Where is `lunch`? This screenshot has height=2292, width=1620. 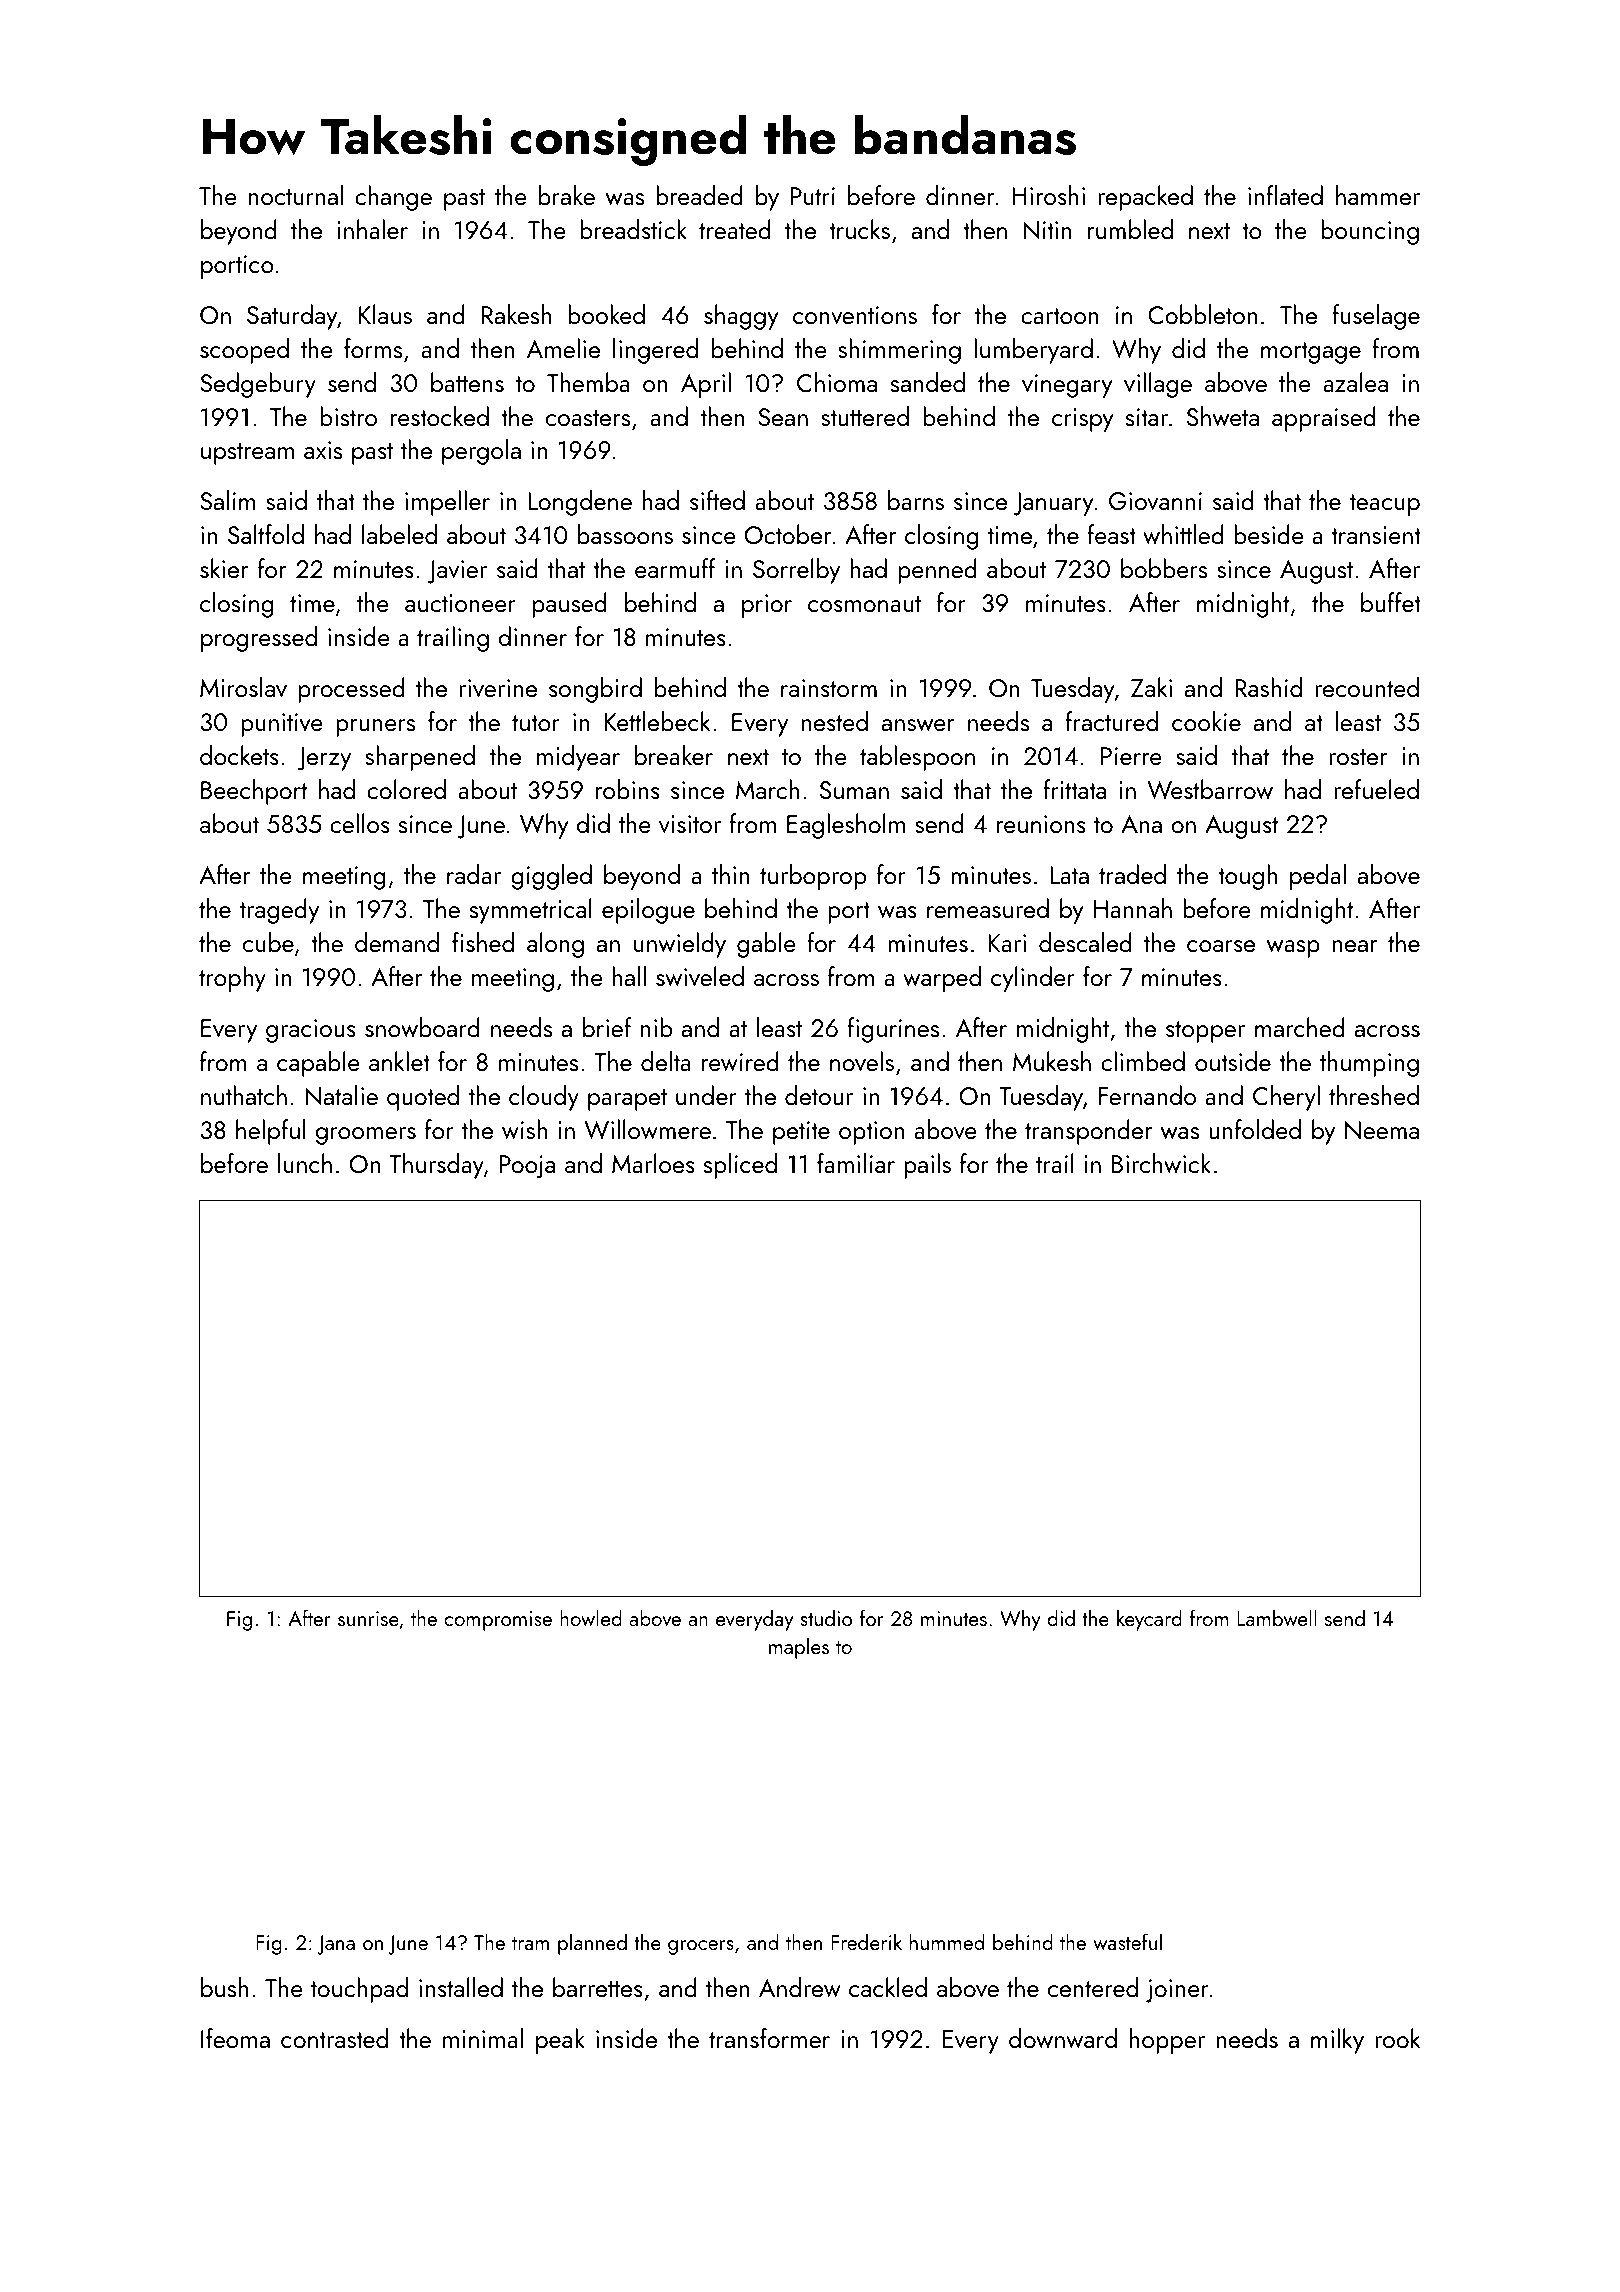
lunch is located at coordinates (305, 1163).
